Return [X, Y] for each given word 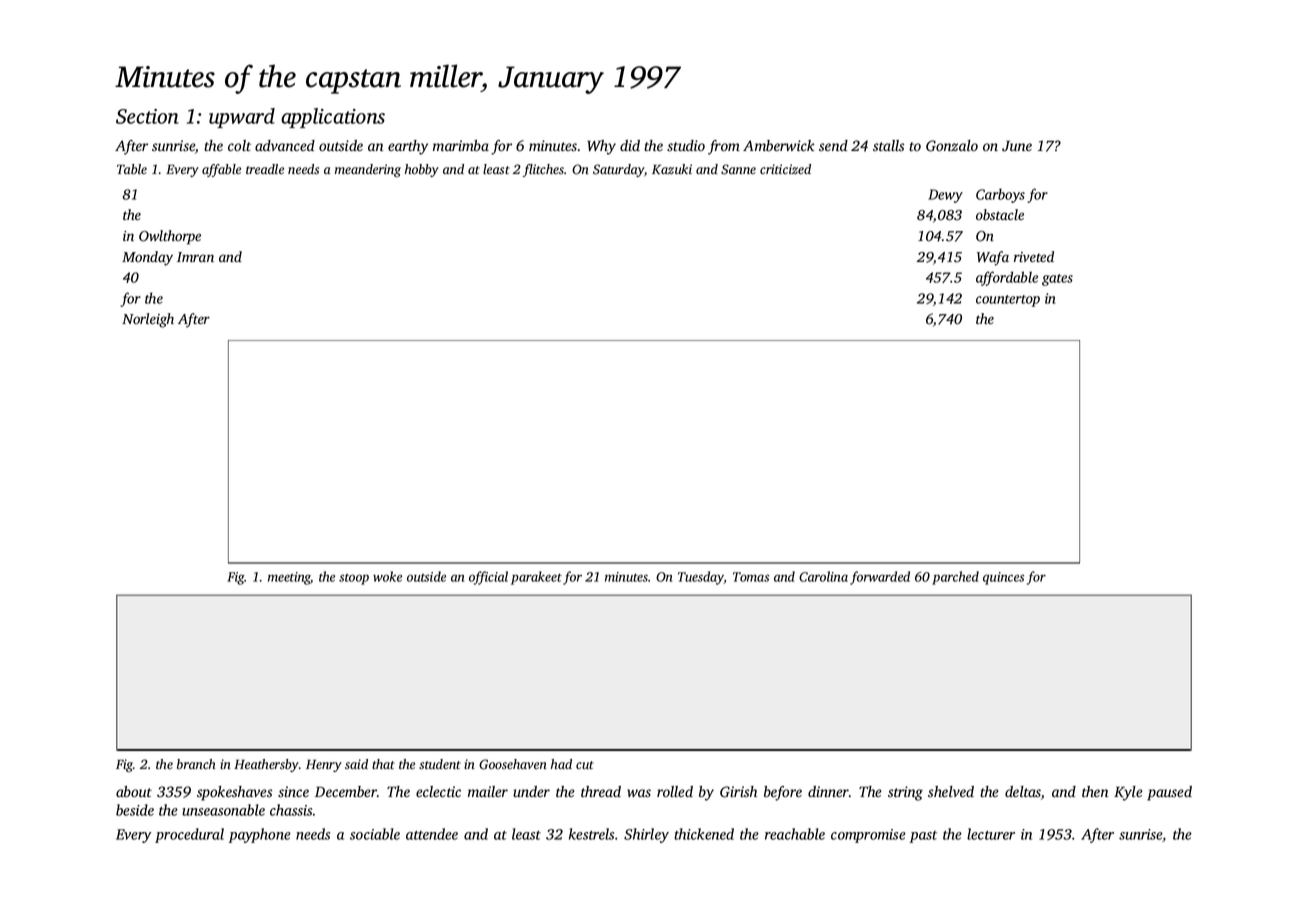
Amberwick [778, 146]
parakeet [536, 578]
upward [242, 118]
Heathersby [266, 765]
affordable [1007, 278]
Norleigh [148, 320]
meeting [289, 578]
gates [1057, 280]
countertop [1008, 301]
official [488, 578]
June [1017, 146]
